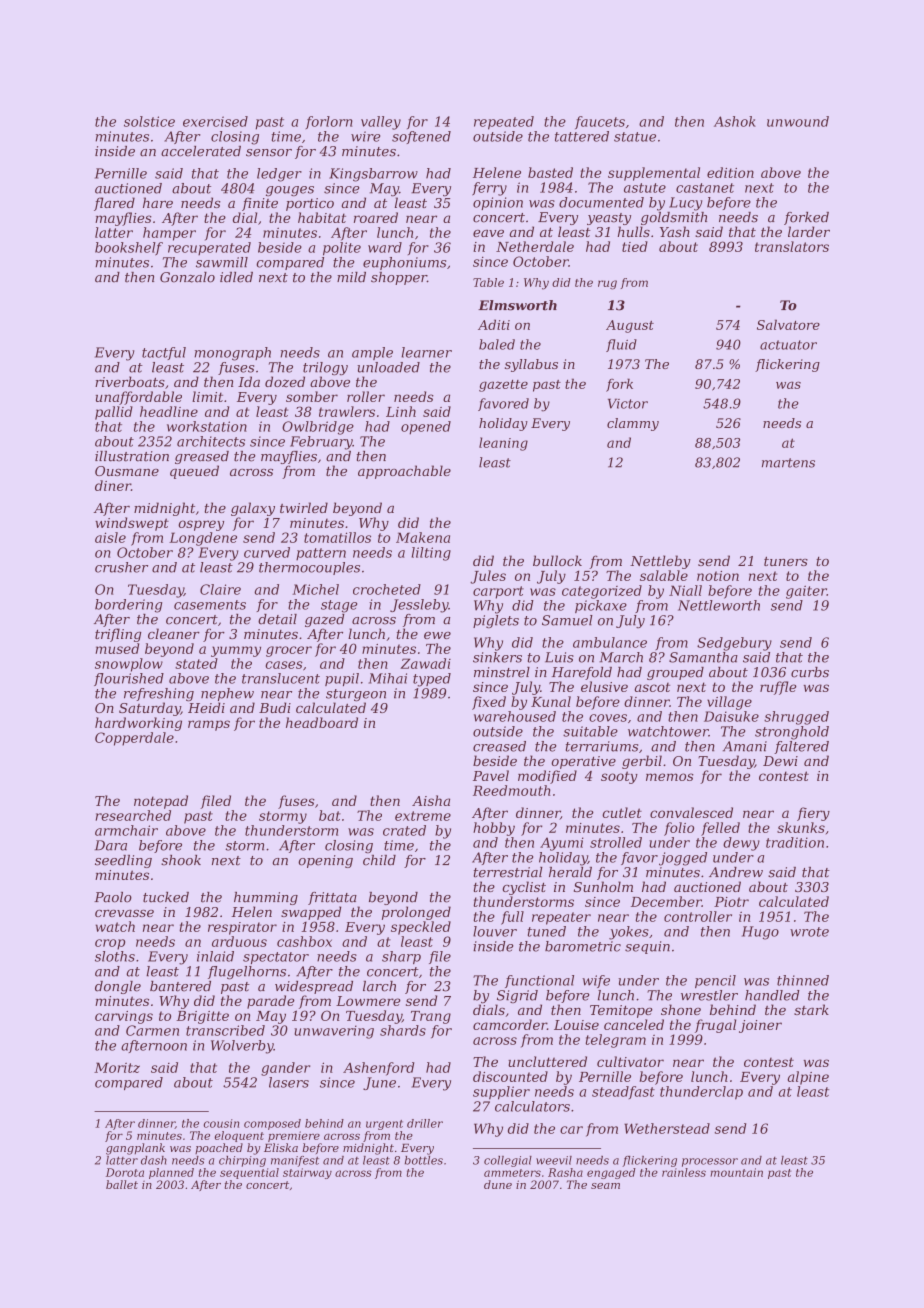 The width and height of the document is (924, 1308). Describe the element at coordinates (133, 815) in the document. I see `researched` at that location.
